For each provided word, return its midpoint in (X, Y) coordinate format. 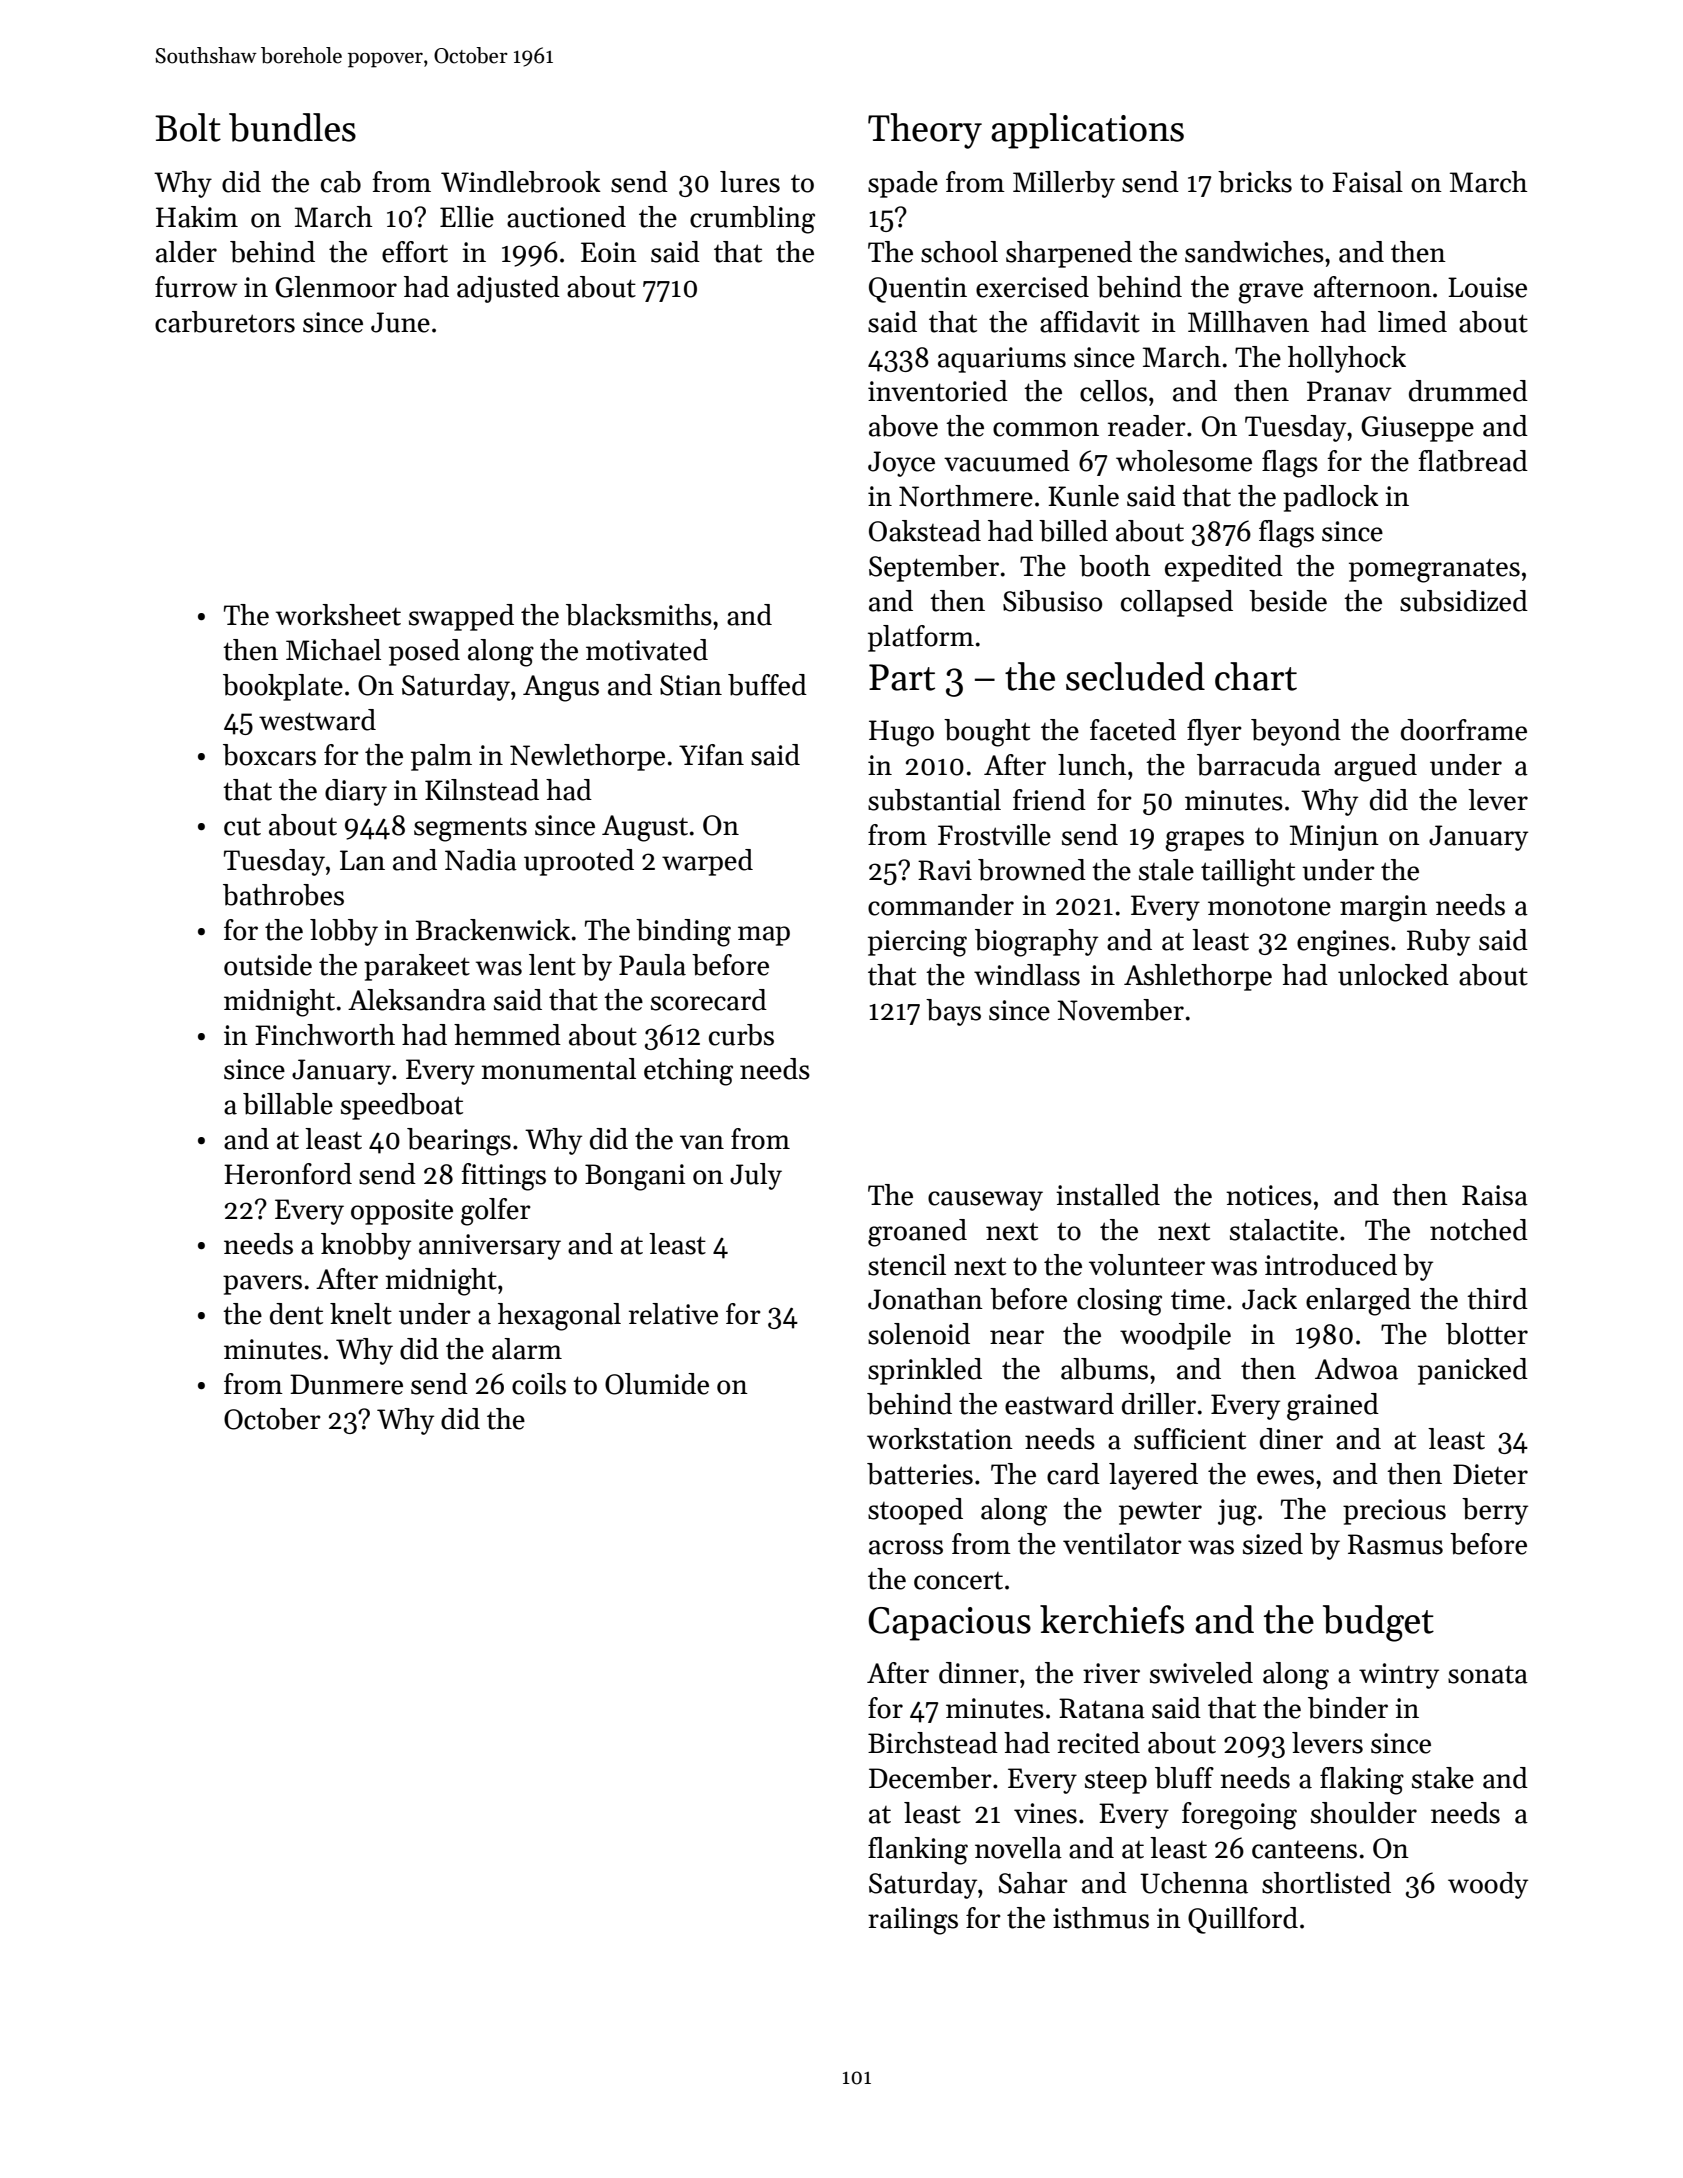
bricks (1255, 182)
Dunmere (346, 1384)
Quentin (918, 290)
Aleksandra (417, 1000)
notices (1269, 1195)
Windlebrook (521, 182)
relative (673, 1314)
